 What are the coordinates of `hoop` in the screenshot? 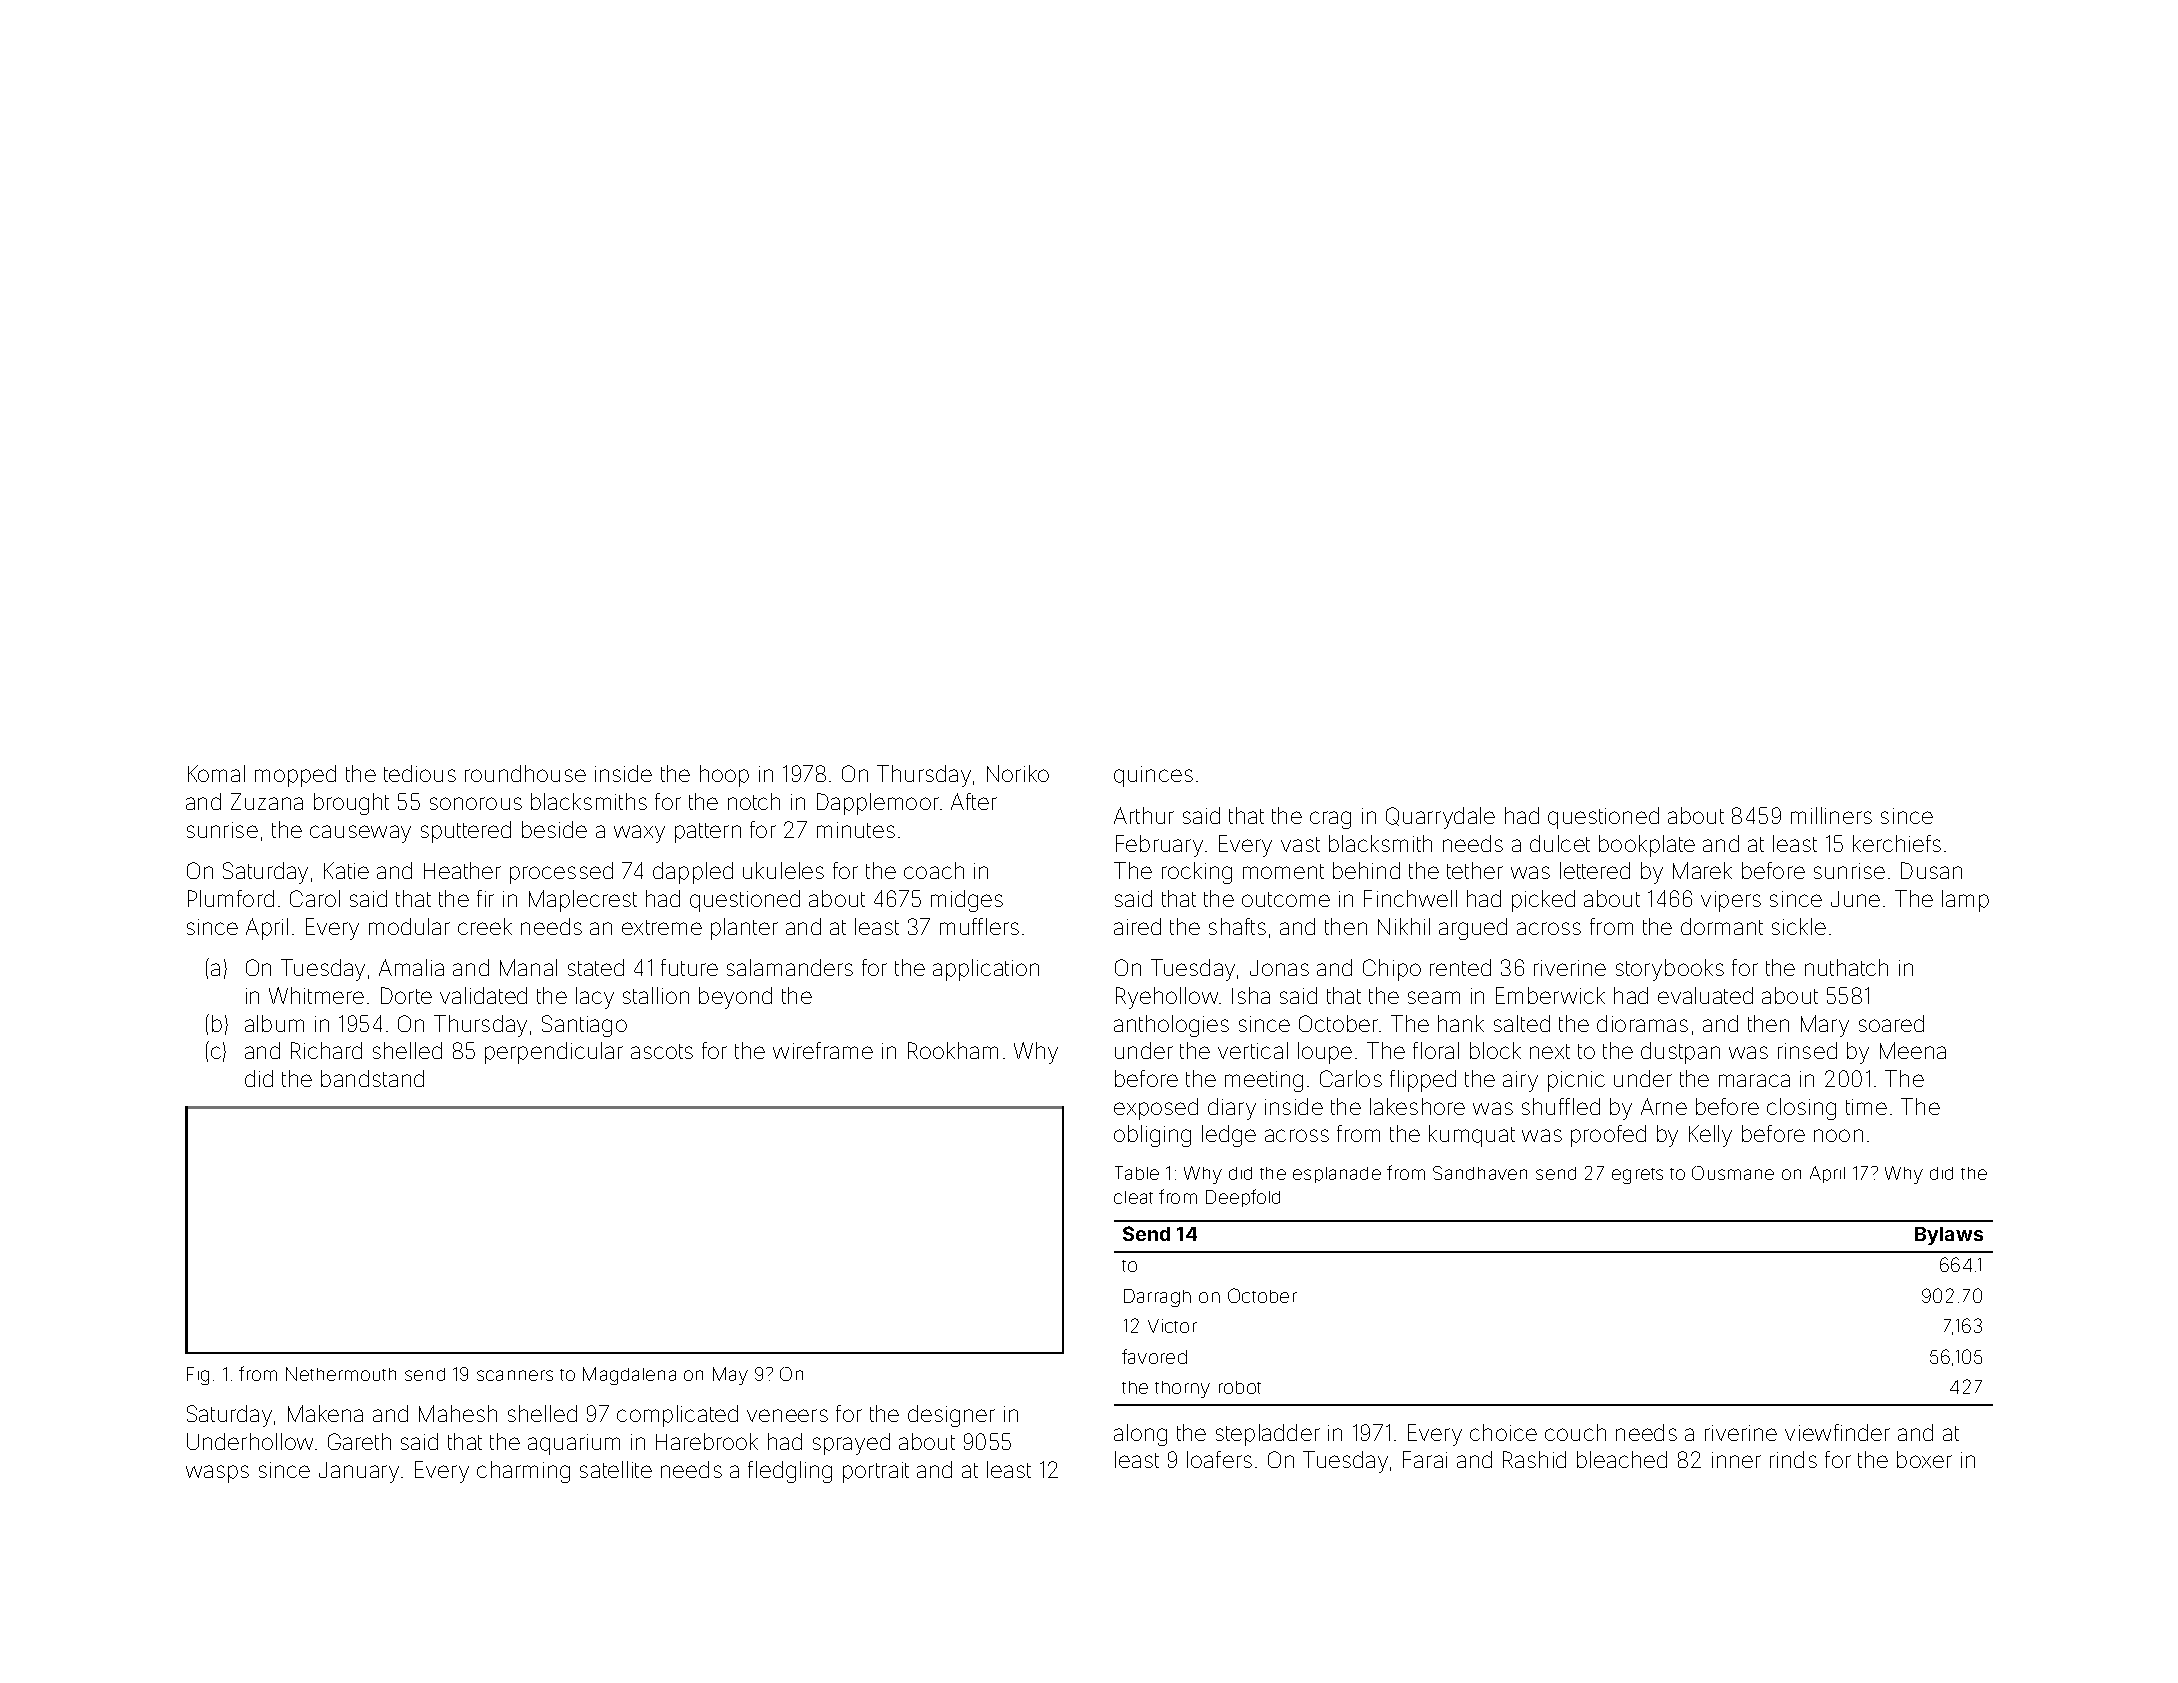 It's located at (724, 776).
